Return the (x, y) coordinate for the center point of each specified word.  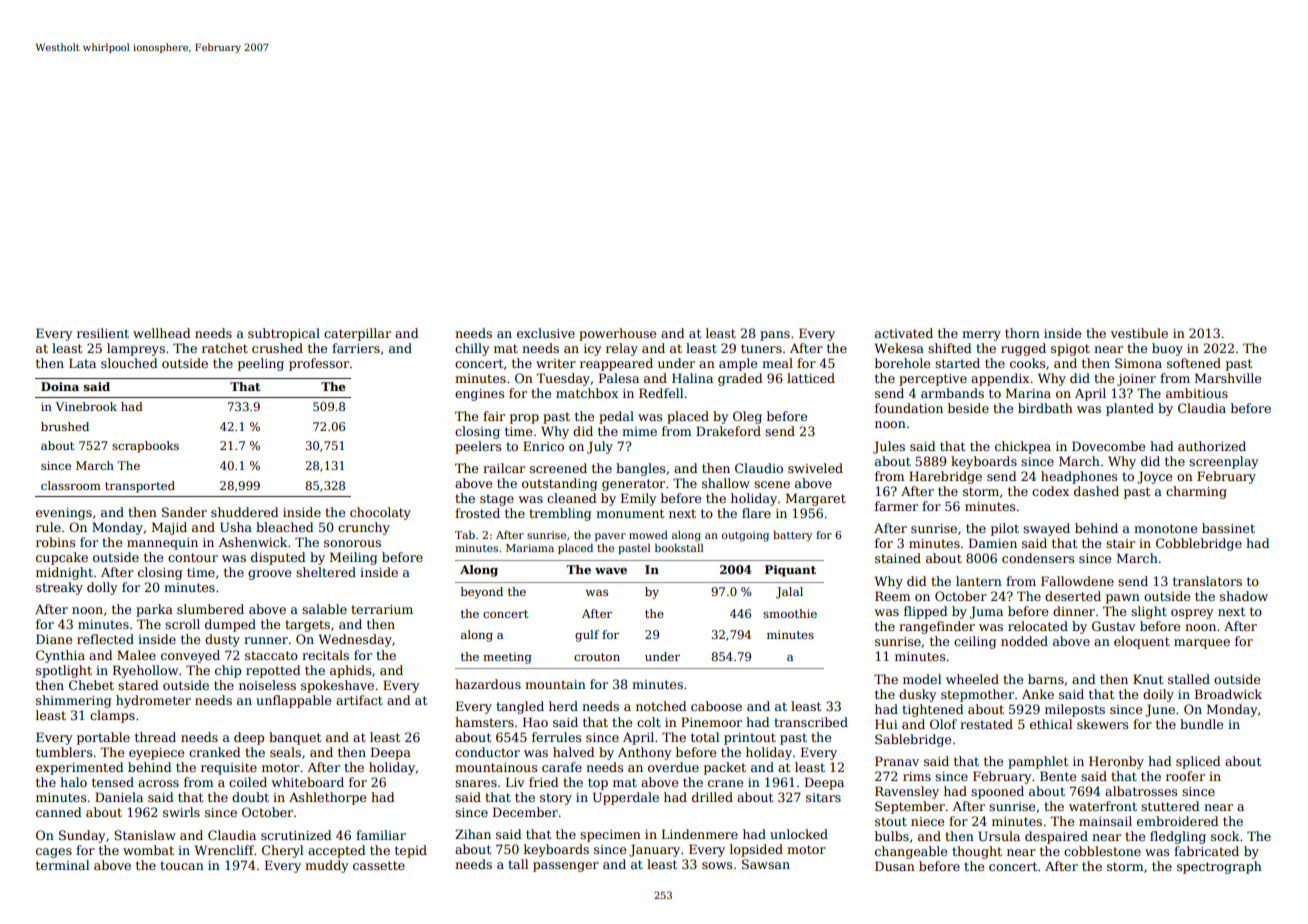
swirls (181, 812)
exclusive (546, 333)
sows (717, 865)
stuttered (1170, 806)
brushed (65, 426)
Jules (889, 447)
